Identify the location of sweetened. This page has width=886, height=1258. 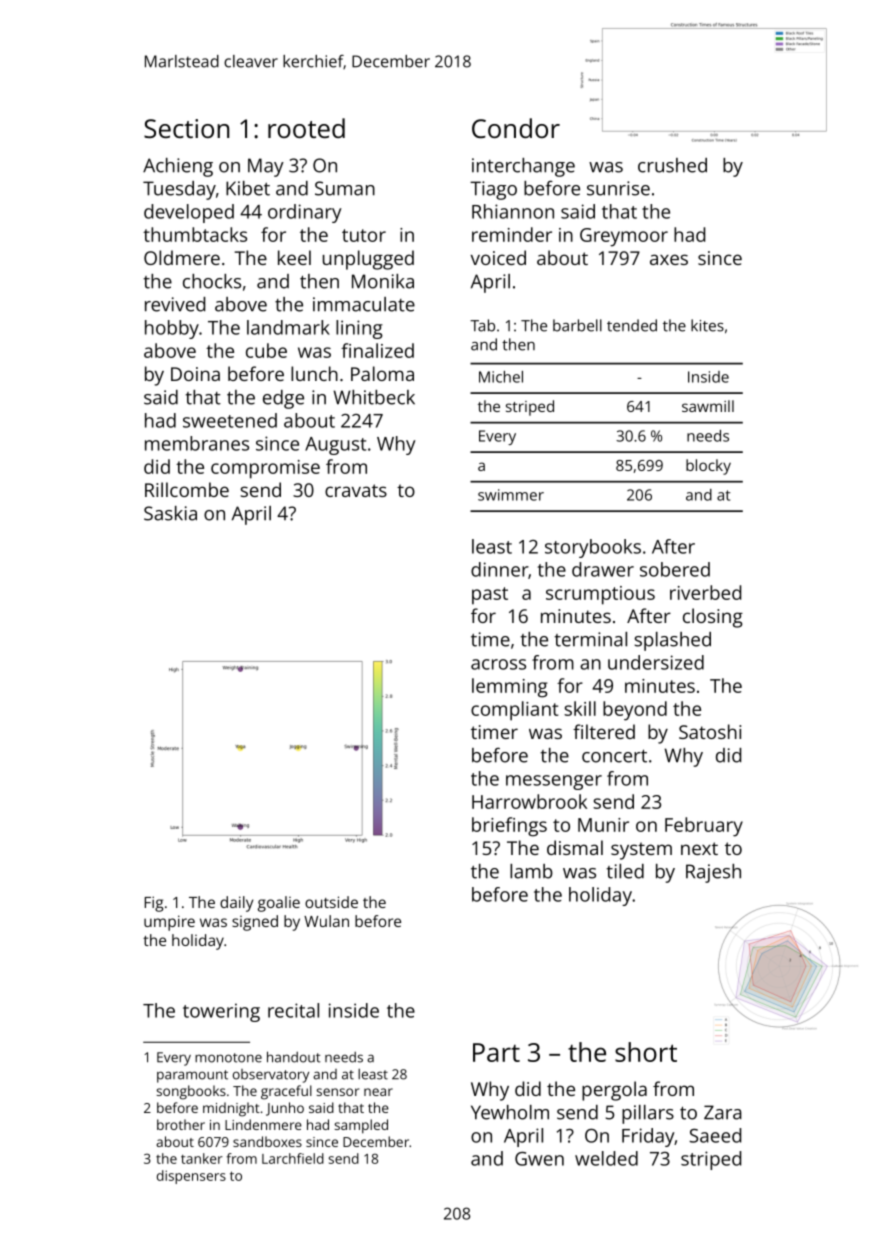
(230, 420).
